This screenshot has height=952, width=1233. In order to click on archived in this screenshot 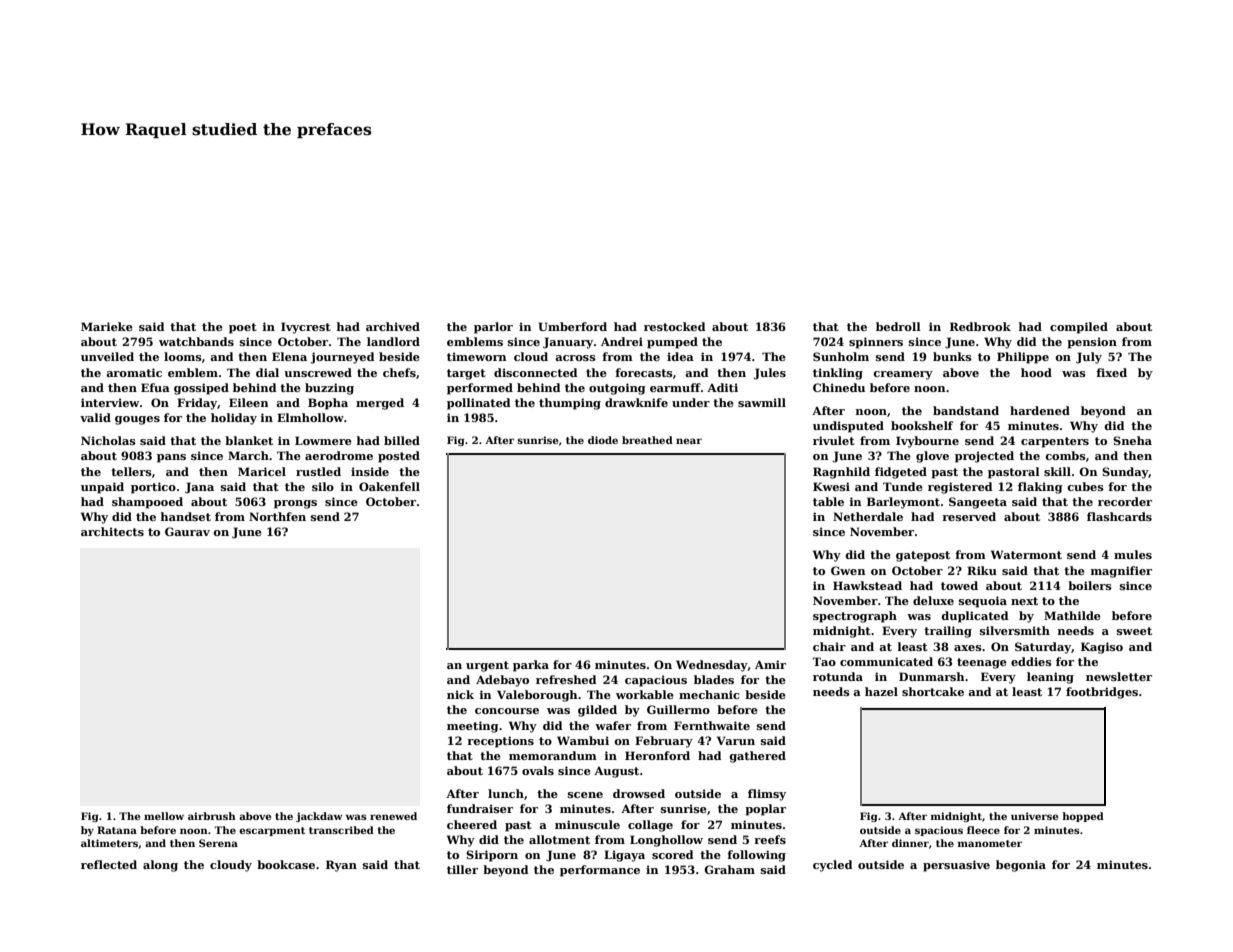, I will do `click(393, 326)`.
